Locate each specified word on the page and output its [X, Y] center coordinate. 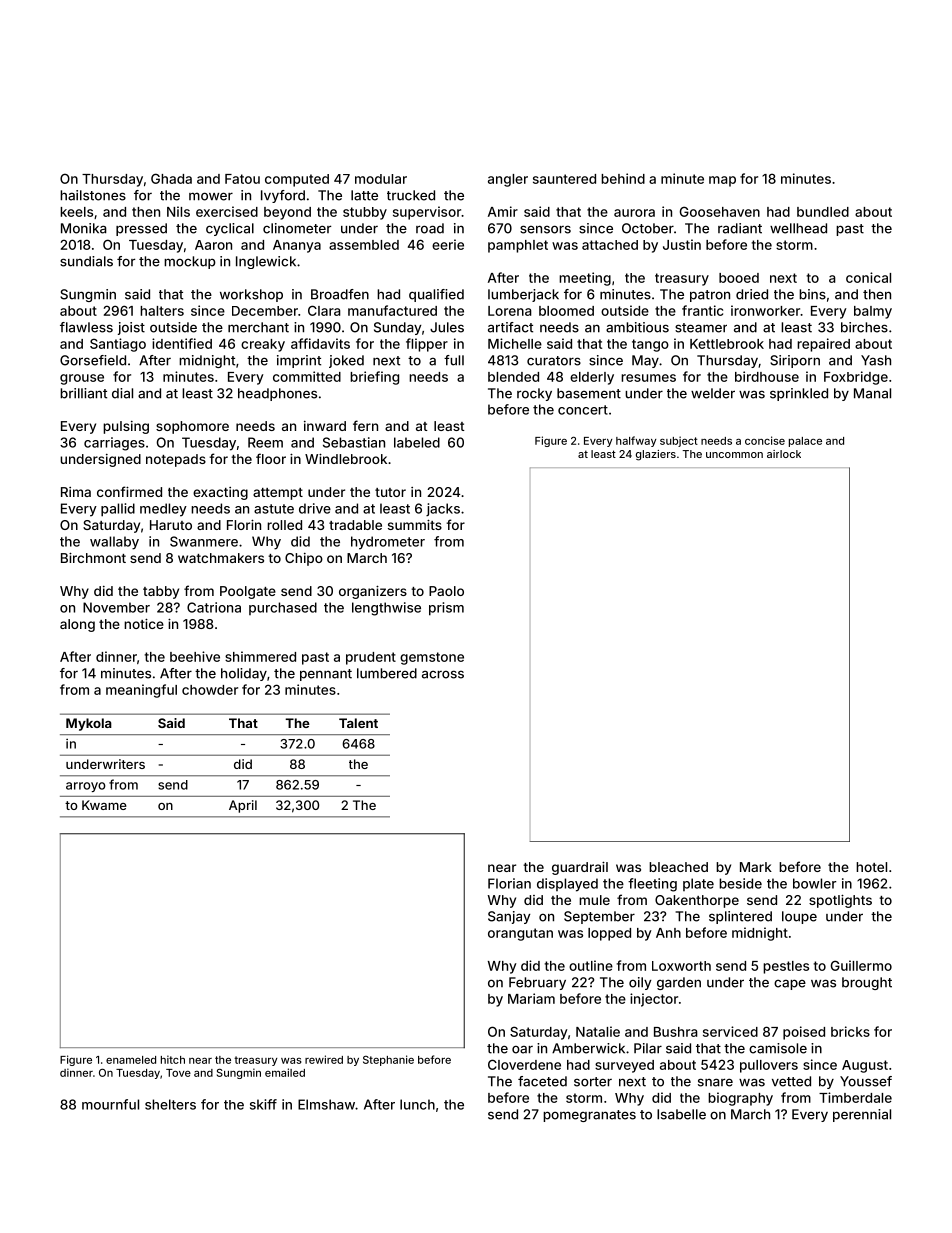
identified [182, 343]
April [243, 806]
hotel [871, 867]
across [443, 674]
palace [805, 442]
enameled [131, 1060]
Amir [503, 211]
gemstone [432, 658]
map [722, 181]
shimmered [260, 656]
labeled [417, 442]
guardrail [580, 868]
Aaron [213, 245]
